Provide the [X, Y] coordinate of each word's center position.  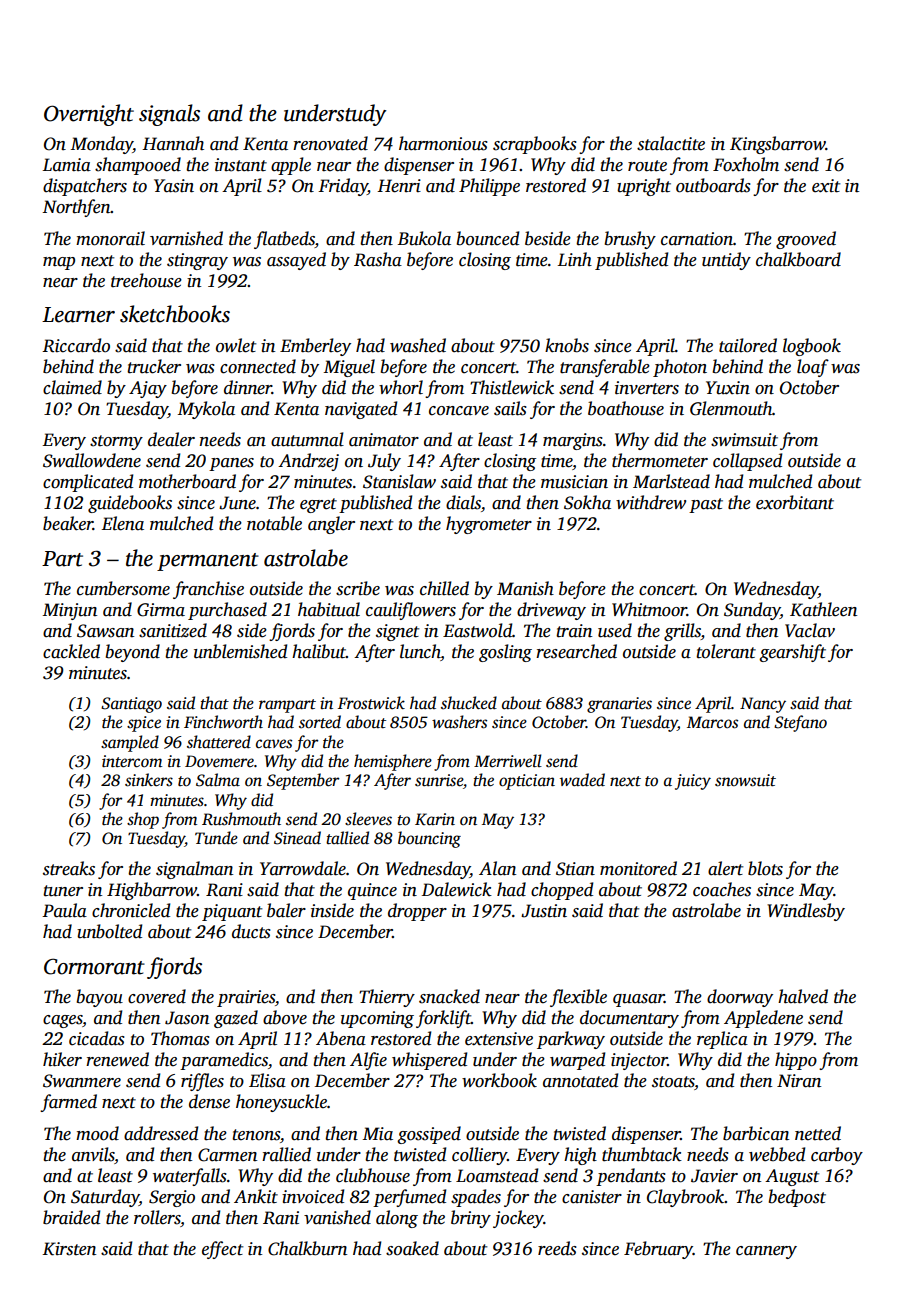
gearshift [792, 653]
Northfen [76, 208]
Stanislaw [399, 481]
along [397, 1219]
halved [803, 996]
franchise [208, 590]
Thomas [180, 1038]
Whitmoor [649, 609]
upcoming [377, 1019]
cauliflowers [411, 611]
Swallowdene [92, 460]
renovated [330, 143]
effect [222, 1250]
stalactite [671, 143]
